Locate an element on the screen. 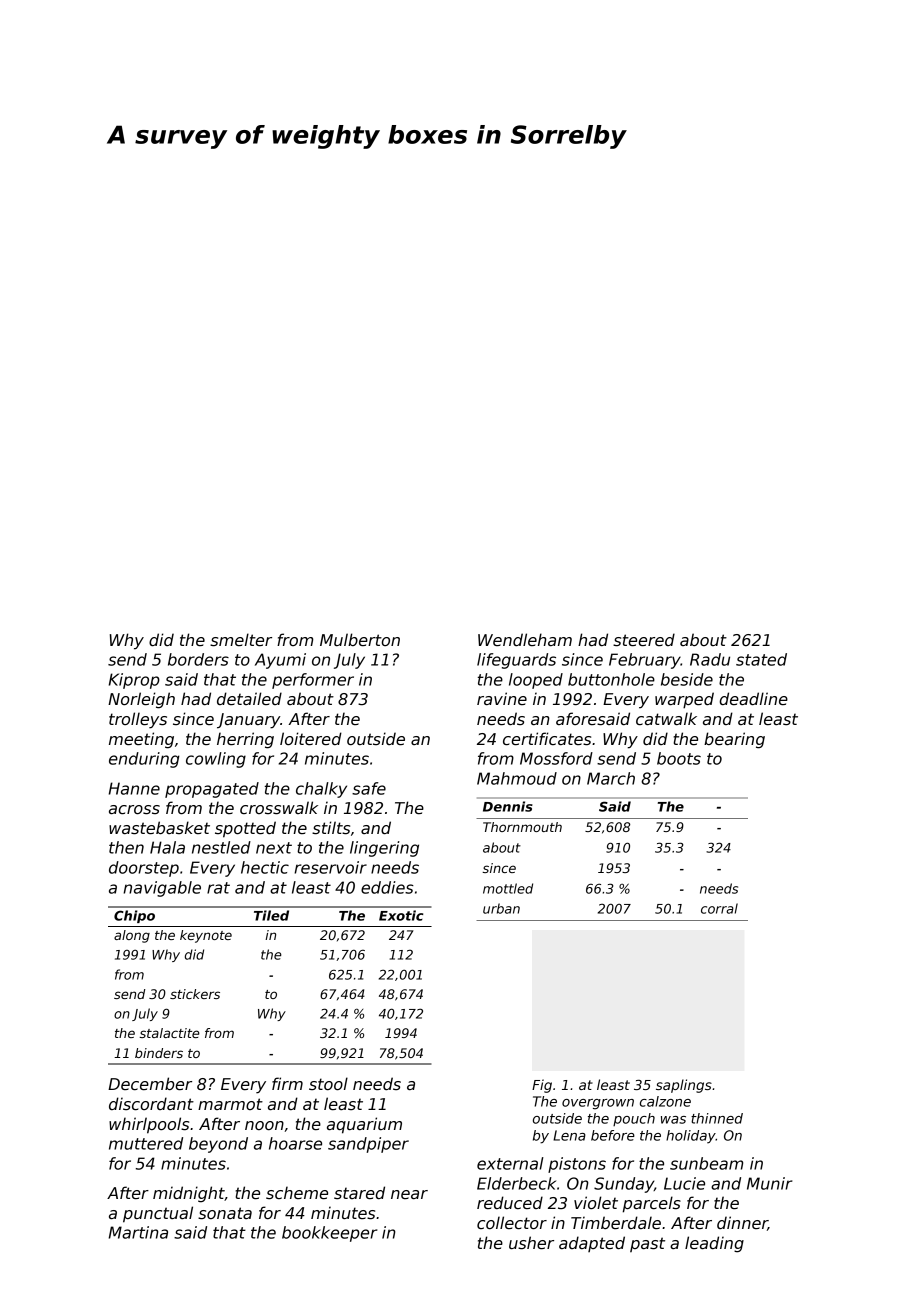 Image resolution: width=908 pixels, height=1316 pixels. stated is located at coordinates (761, 659).
